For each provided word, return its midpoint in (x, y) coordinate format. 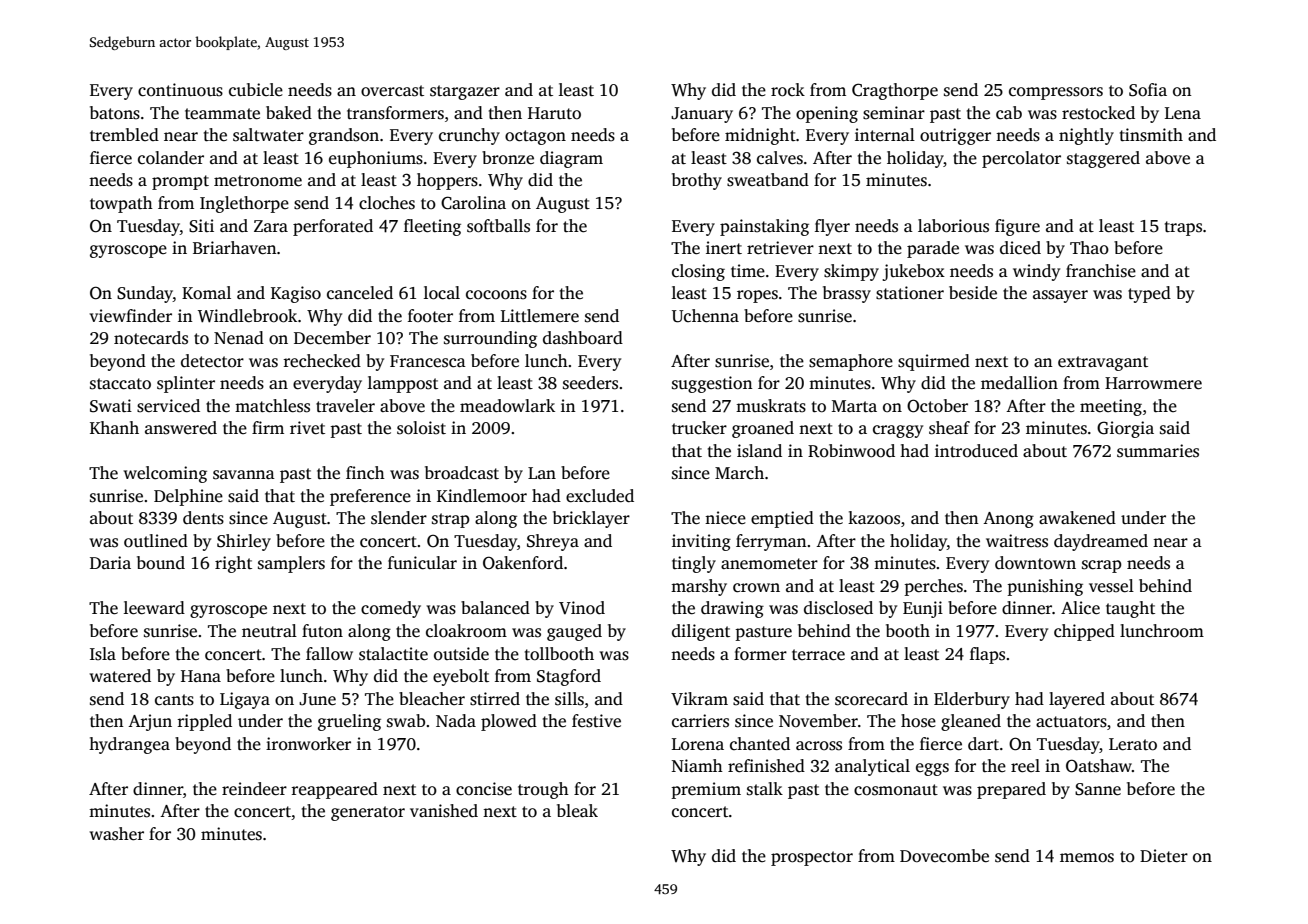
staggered (1103, 159)
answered (181, 428)
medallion (1019, 383)
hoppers (447, 181)
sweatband (768, 180)
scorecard (871, 699)
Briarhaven (235, 248)
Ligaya (245, 700)
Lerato (1133, 744)
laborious (953, 226)
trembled (124, 135)
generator (368, 813)
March (739, 473)
